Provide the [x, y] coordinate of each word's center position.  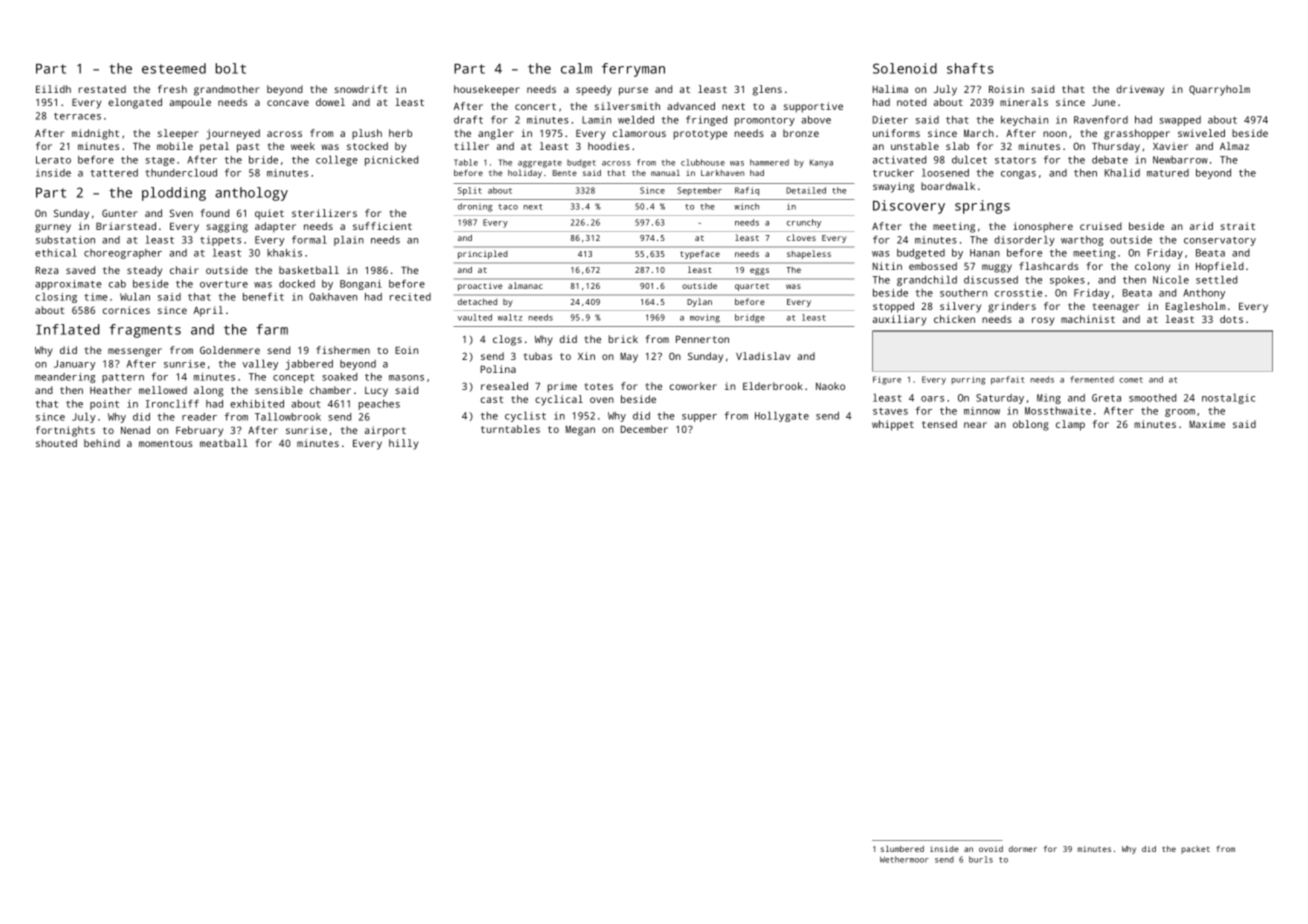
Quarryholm [1219, 90]
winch [746, 206]
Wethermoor [904, 859]
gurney [53, 228]
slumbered [902, 849]
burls [981, 859]
